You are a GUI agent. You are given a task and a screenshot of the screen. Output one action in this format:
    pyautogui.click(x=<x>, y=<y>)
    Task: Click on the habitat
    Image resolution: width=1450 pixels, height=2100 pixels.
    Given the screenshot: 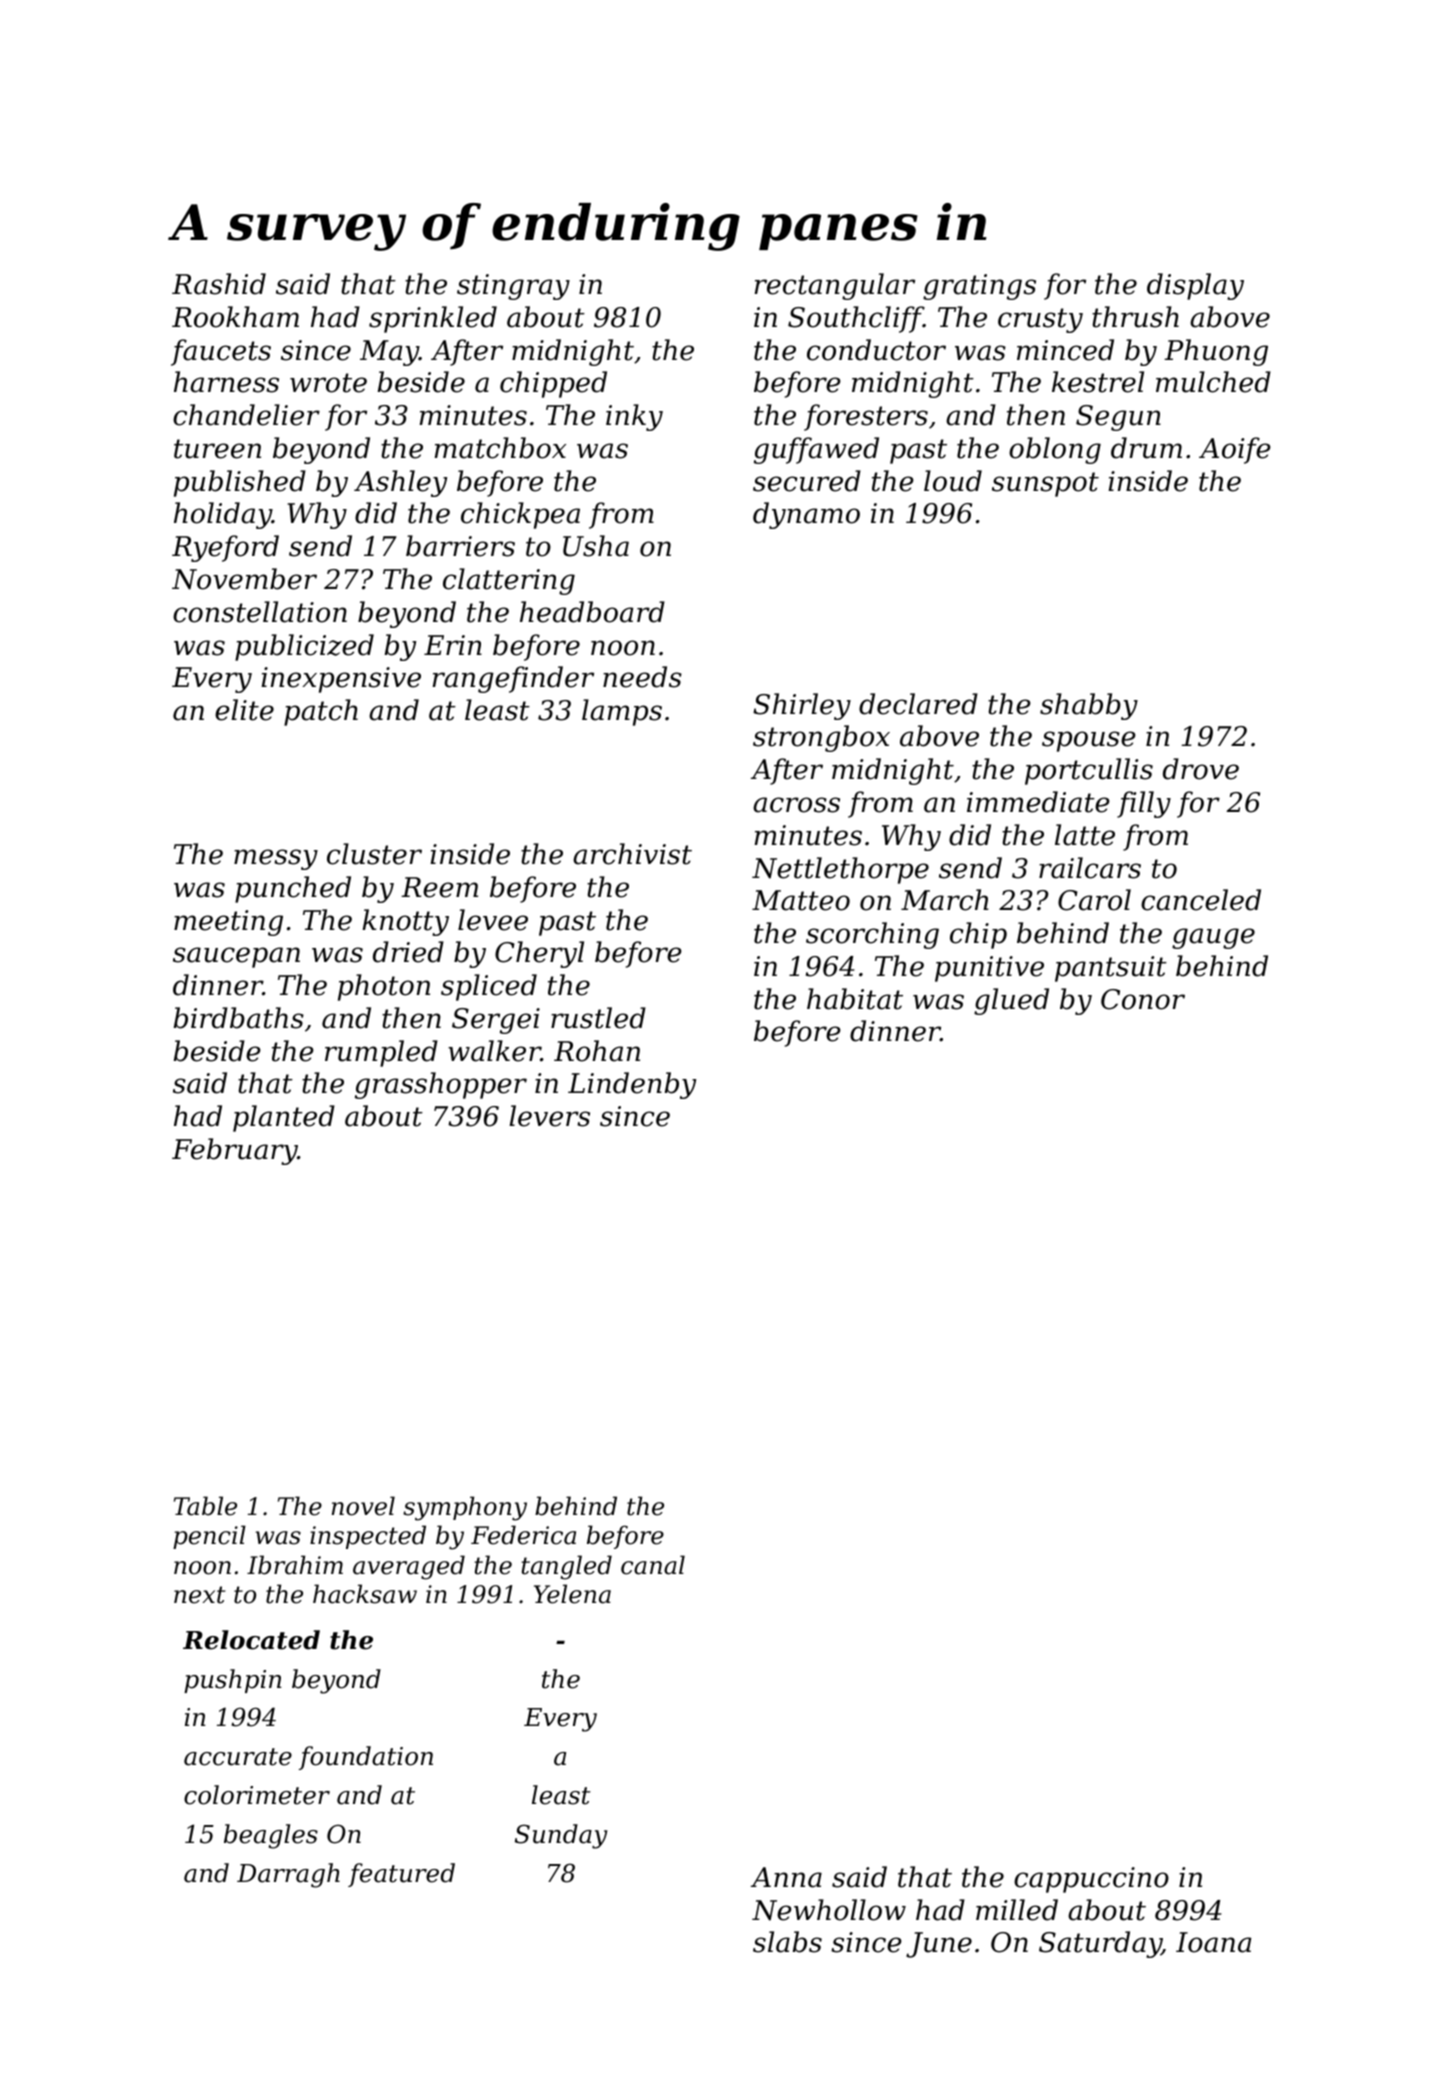 What is the action you would take?
    pyautogui.click(x=855, y=999)
